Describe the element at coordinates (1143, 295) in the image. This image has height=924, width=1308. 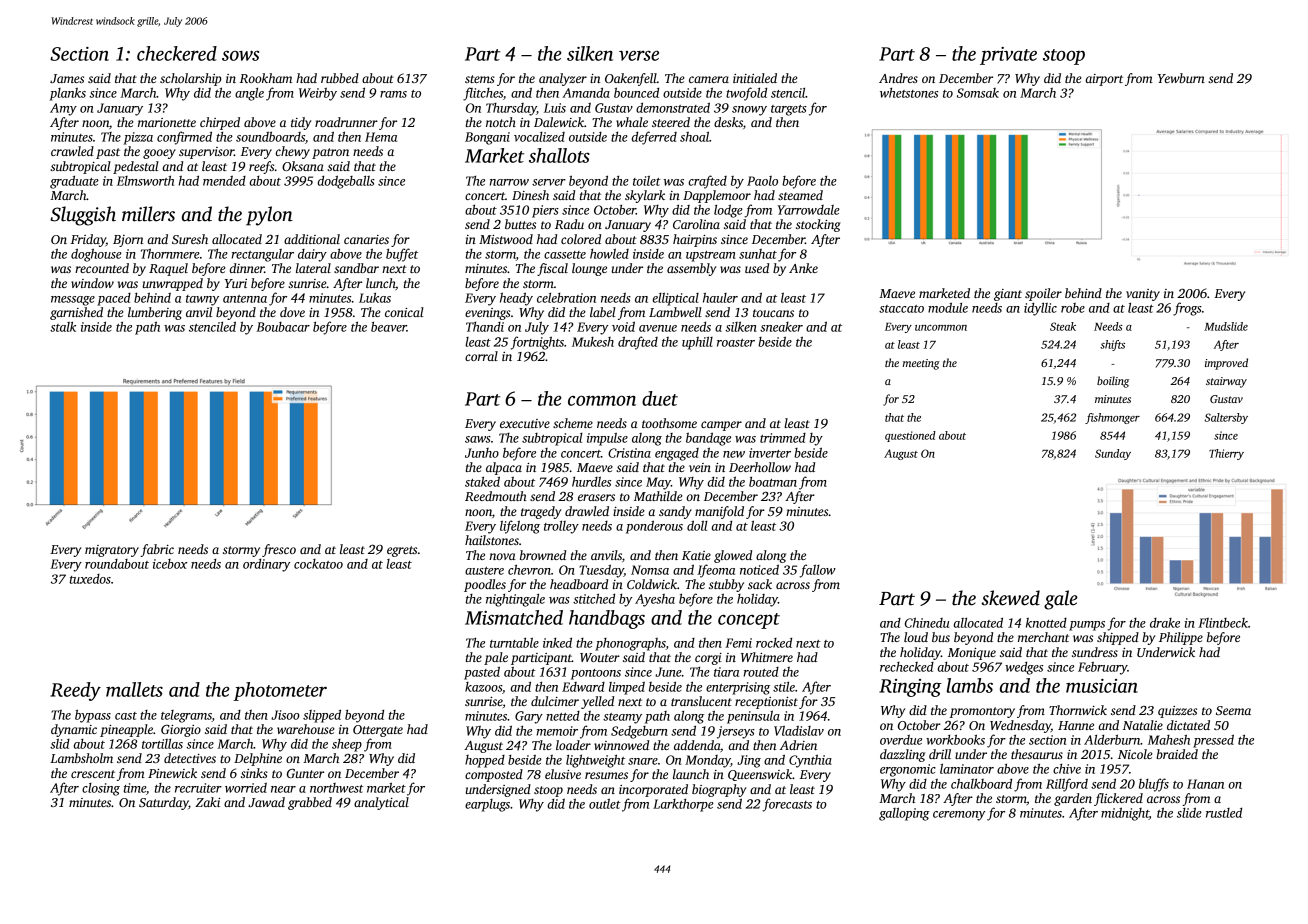
I see `vanity` at that location.
